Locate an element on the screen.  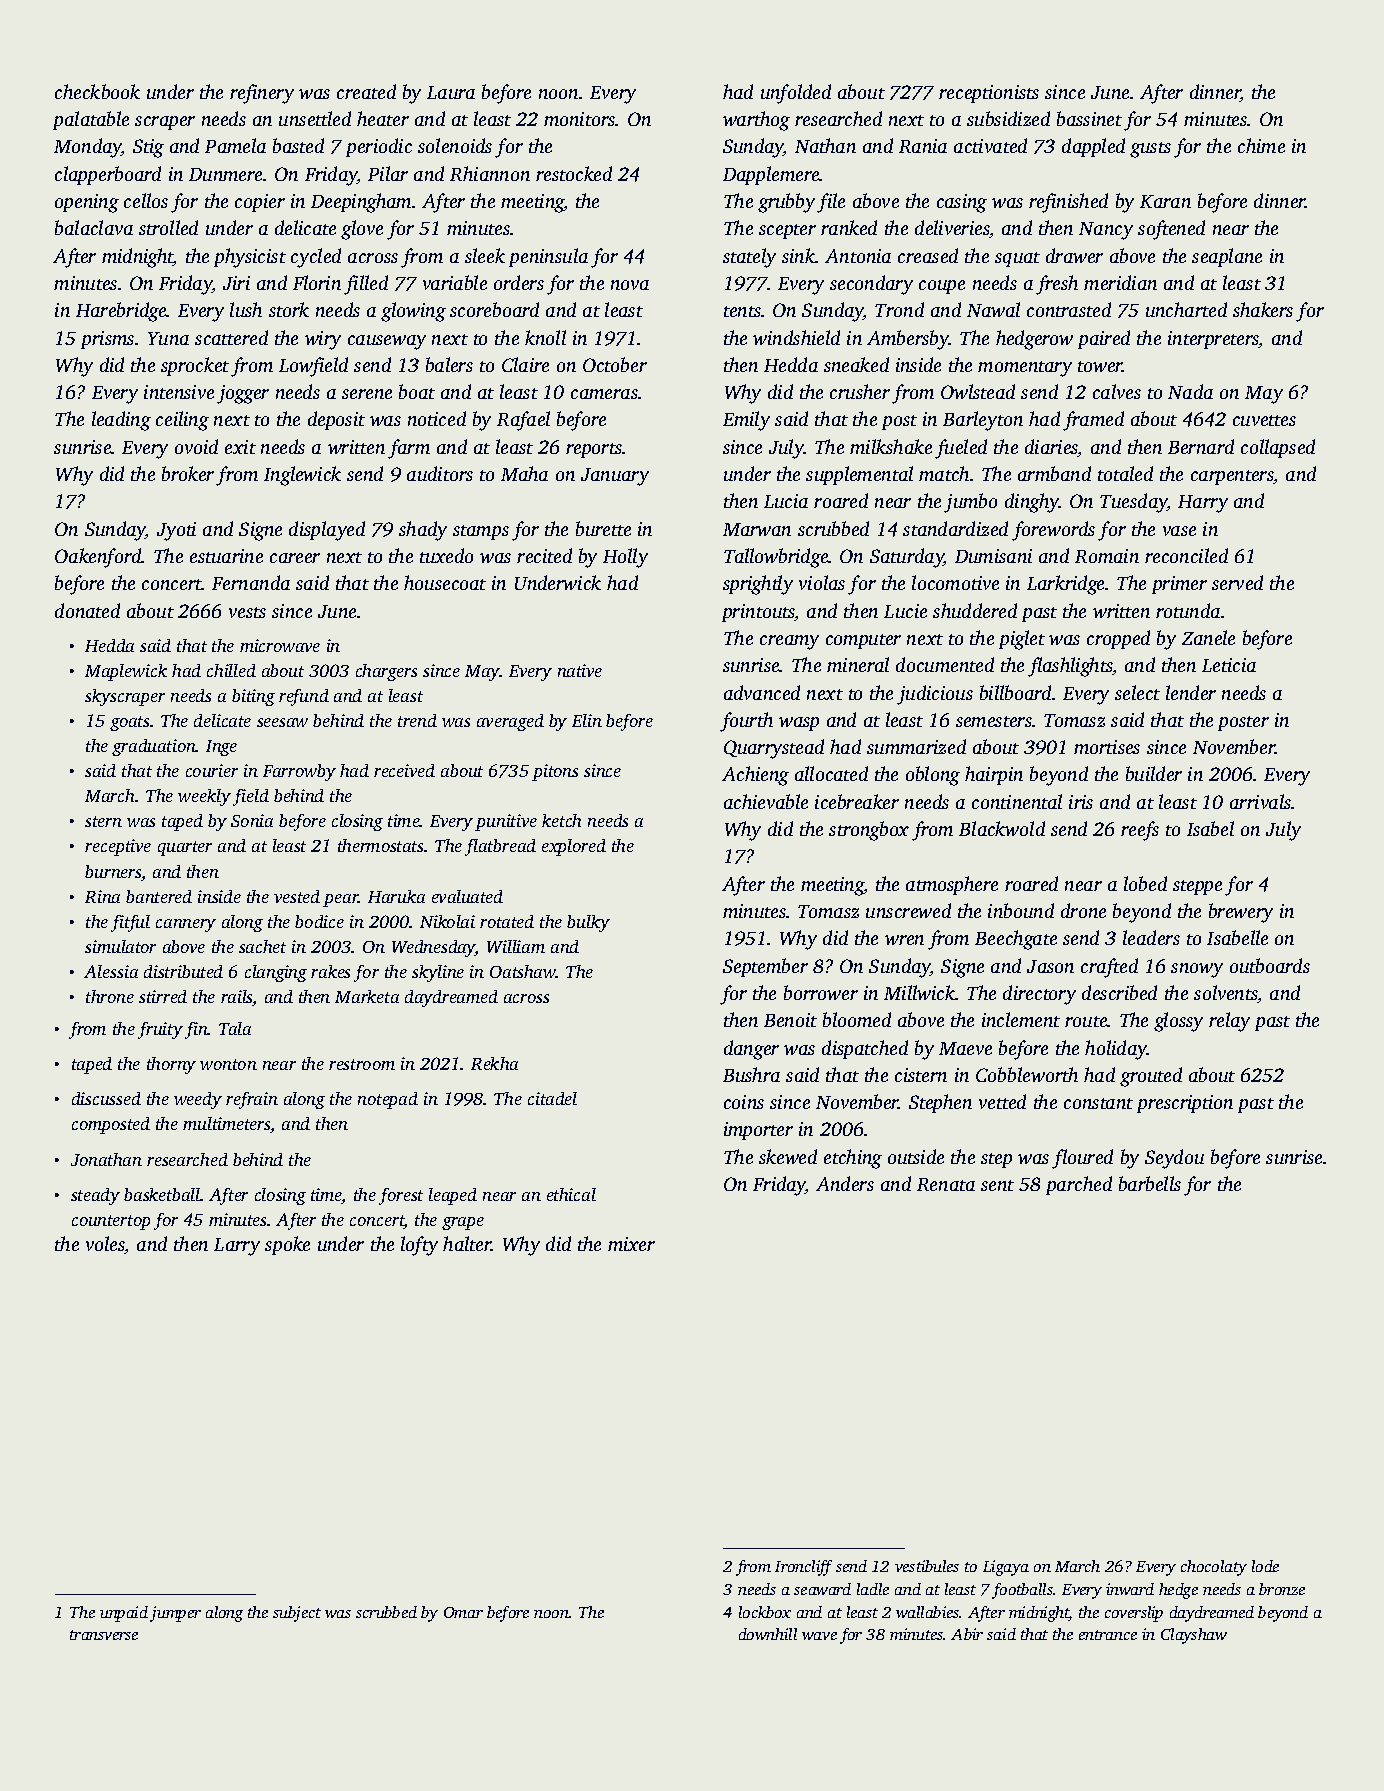
supplemental is located at coordinates (859, 475).
